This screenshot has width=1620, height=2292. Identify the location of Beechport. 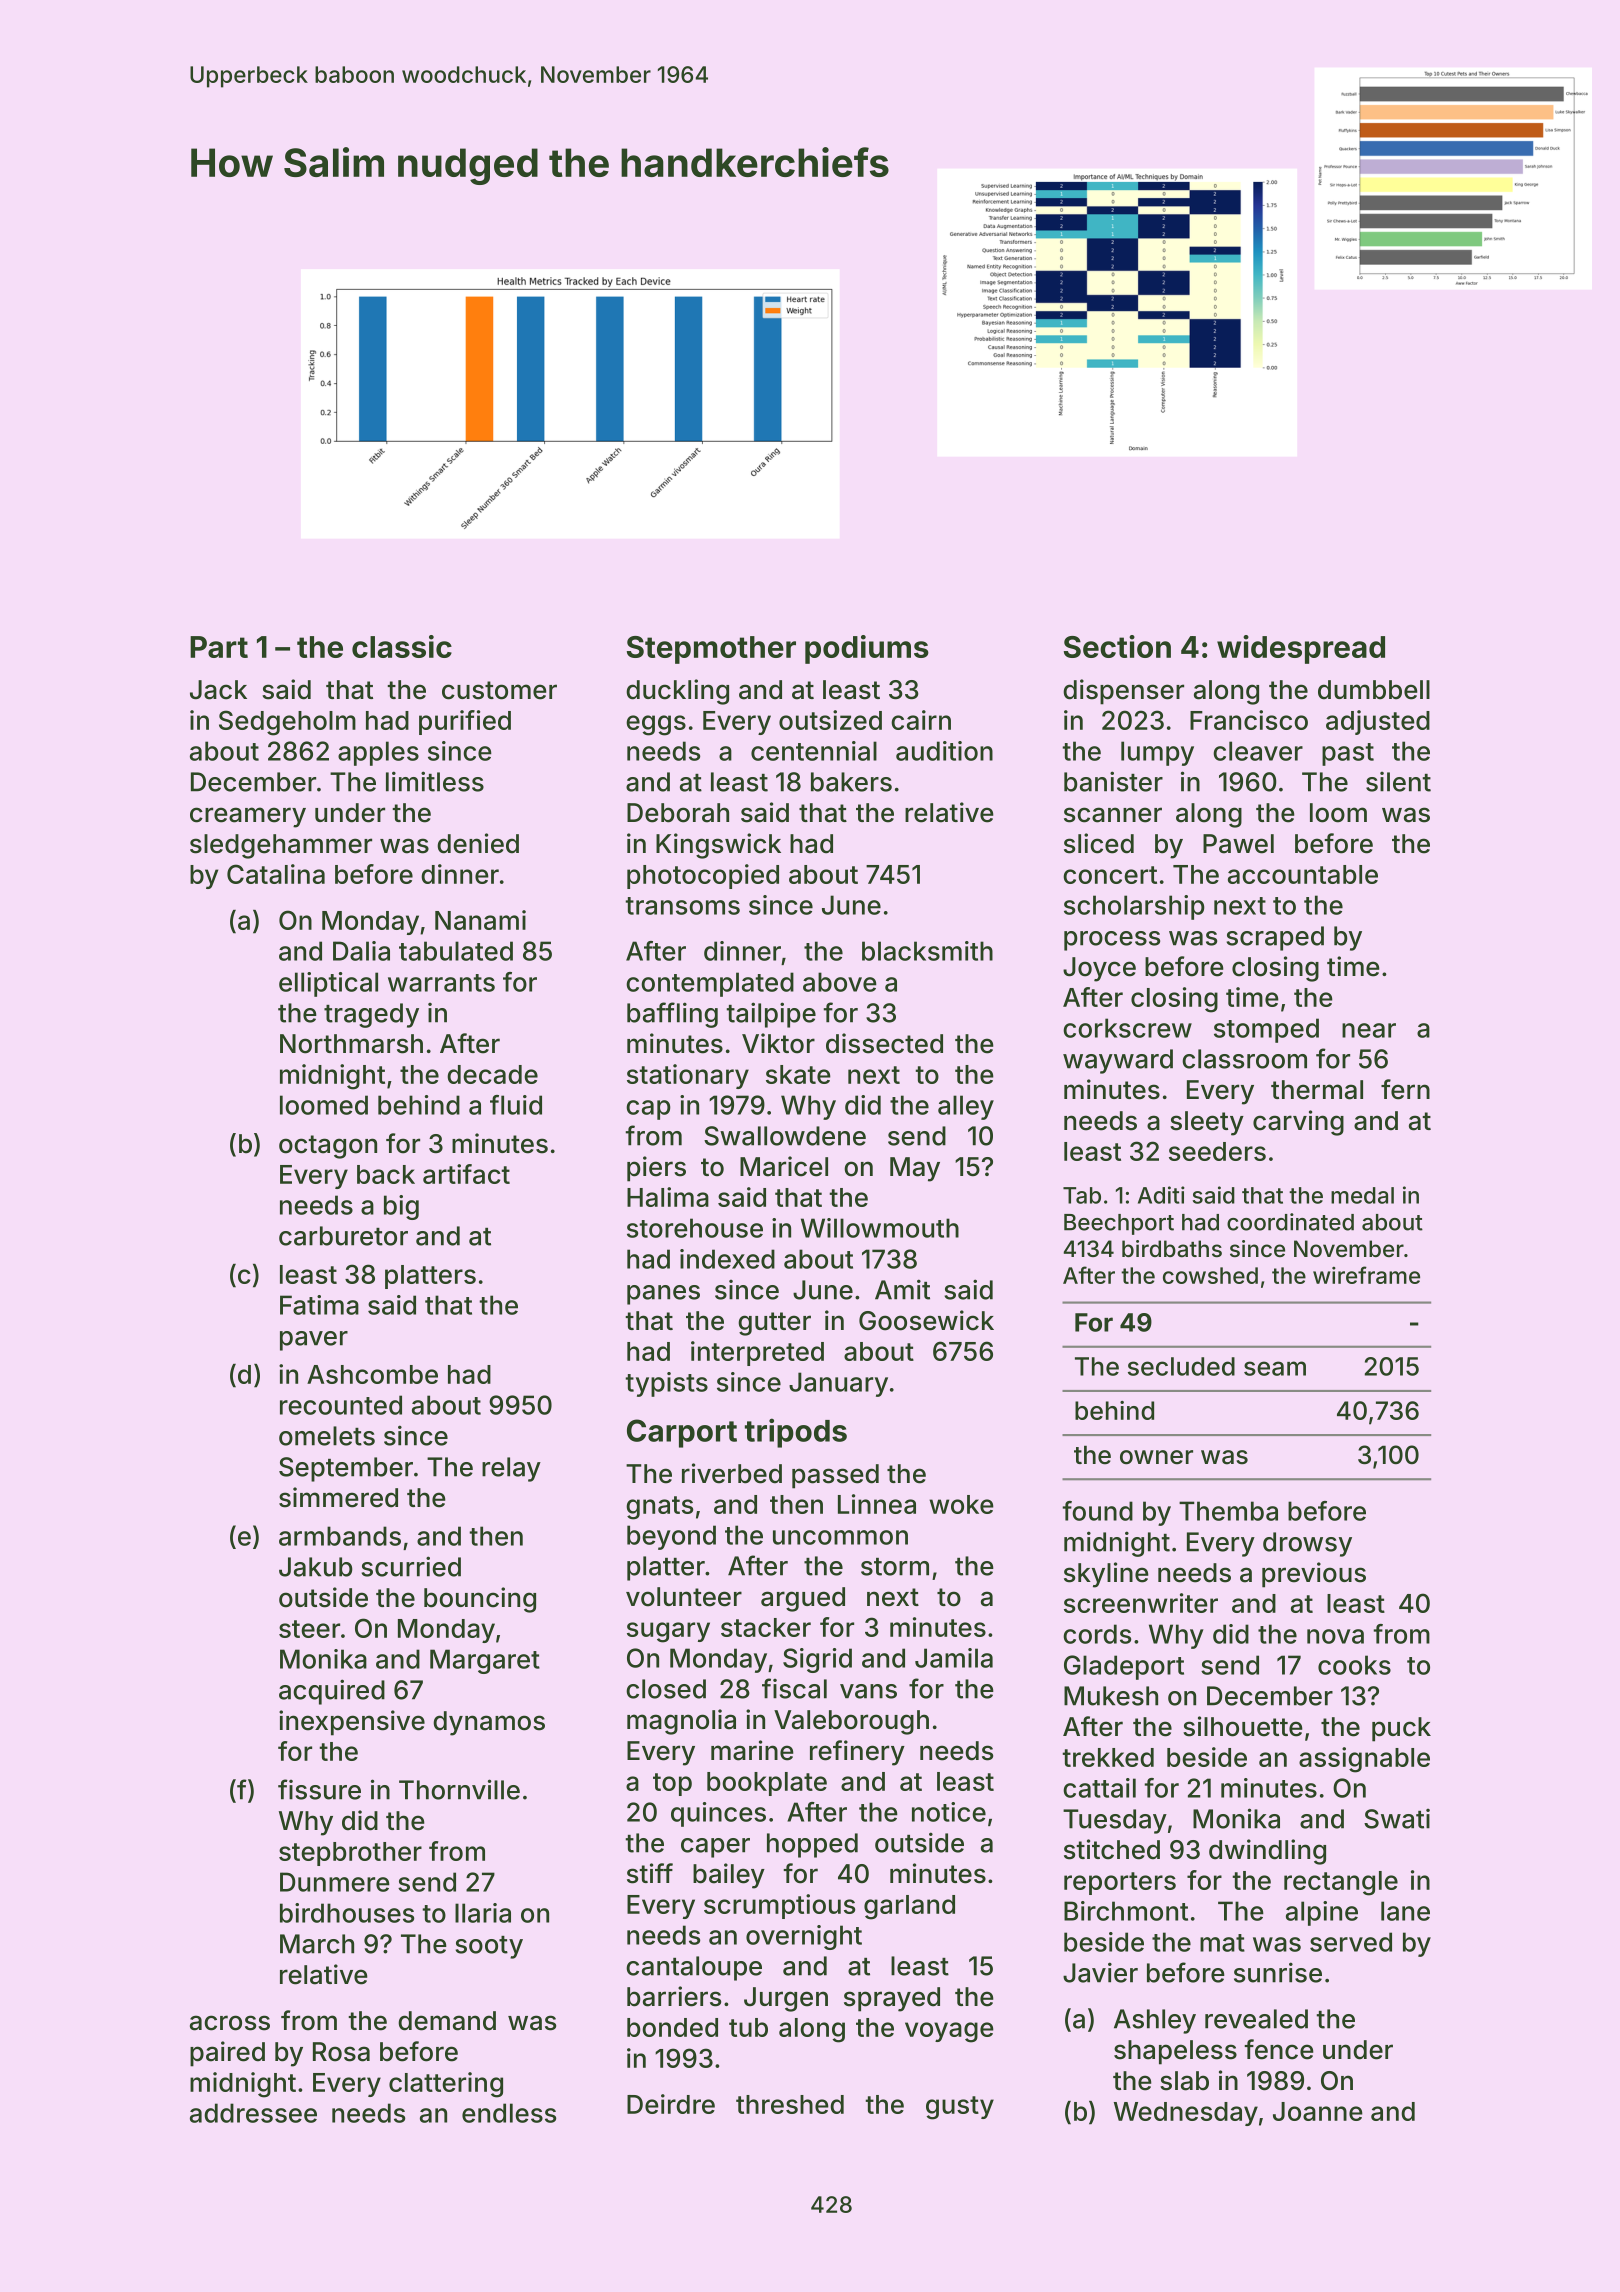
(1119, 1224).
